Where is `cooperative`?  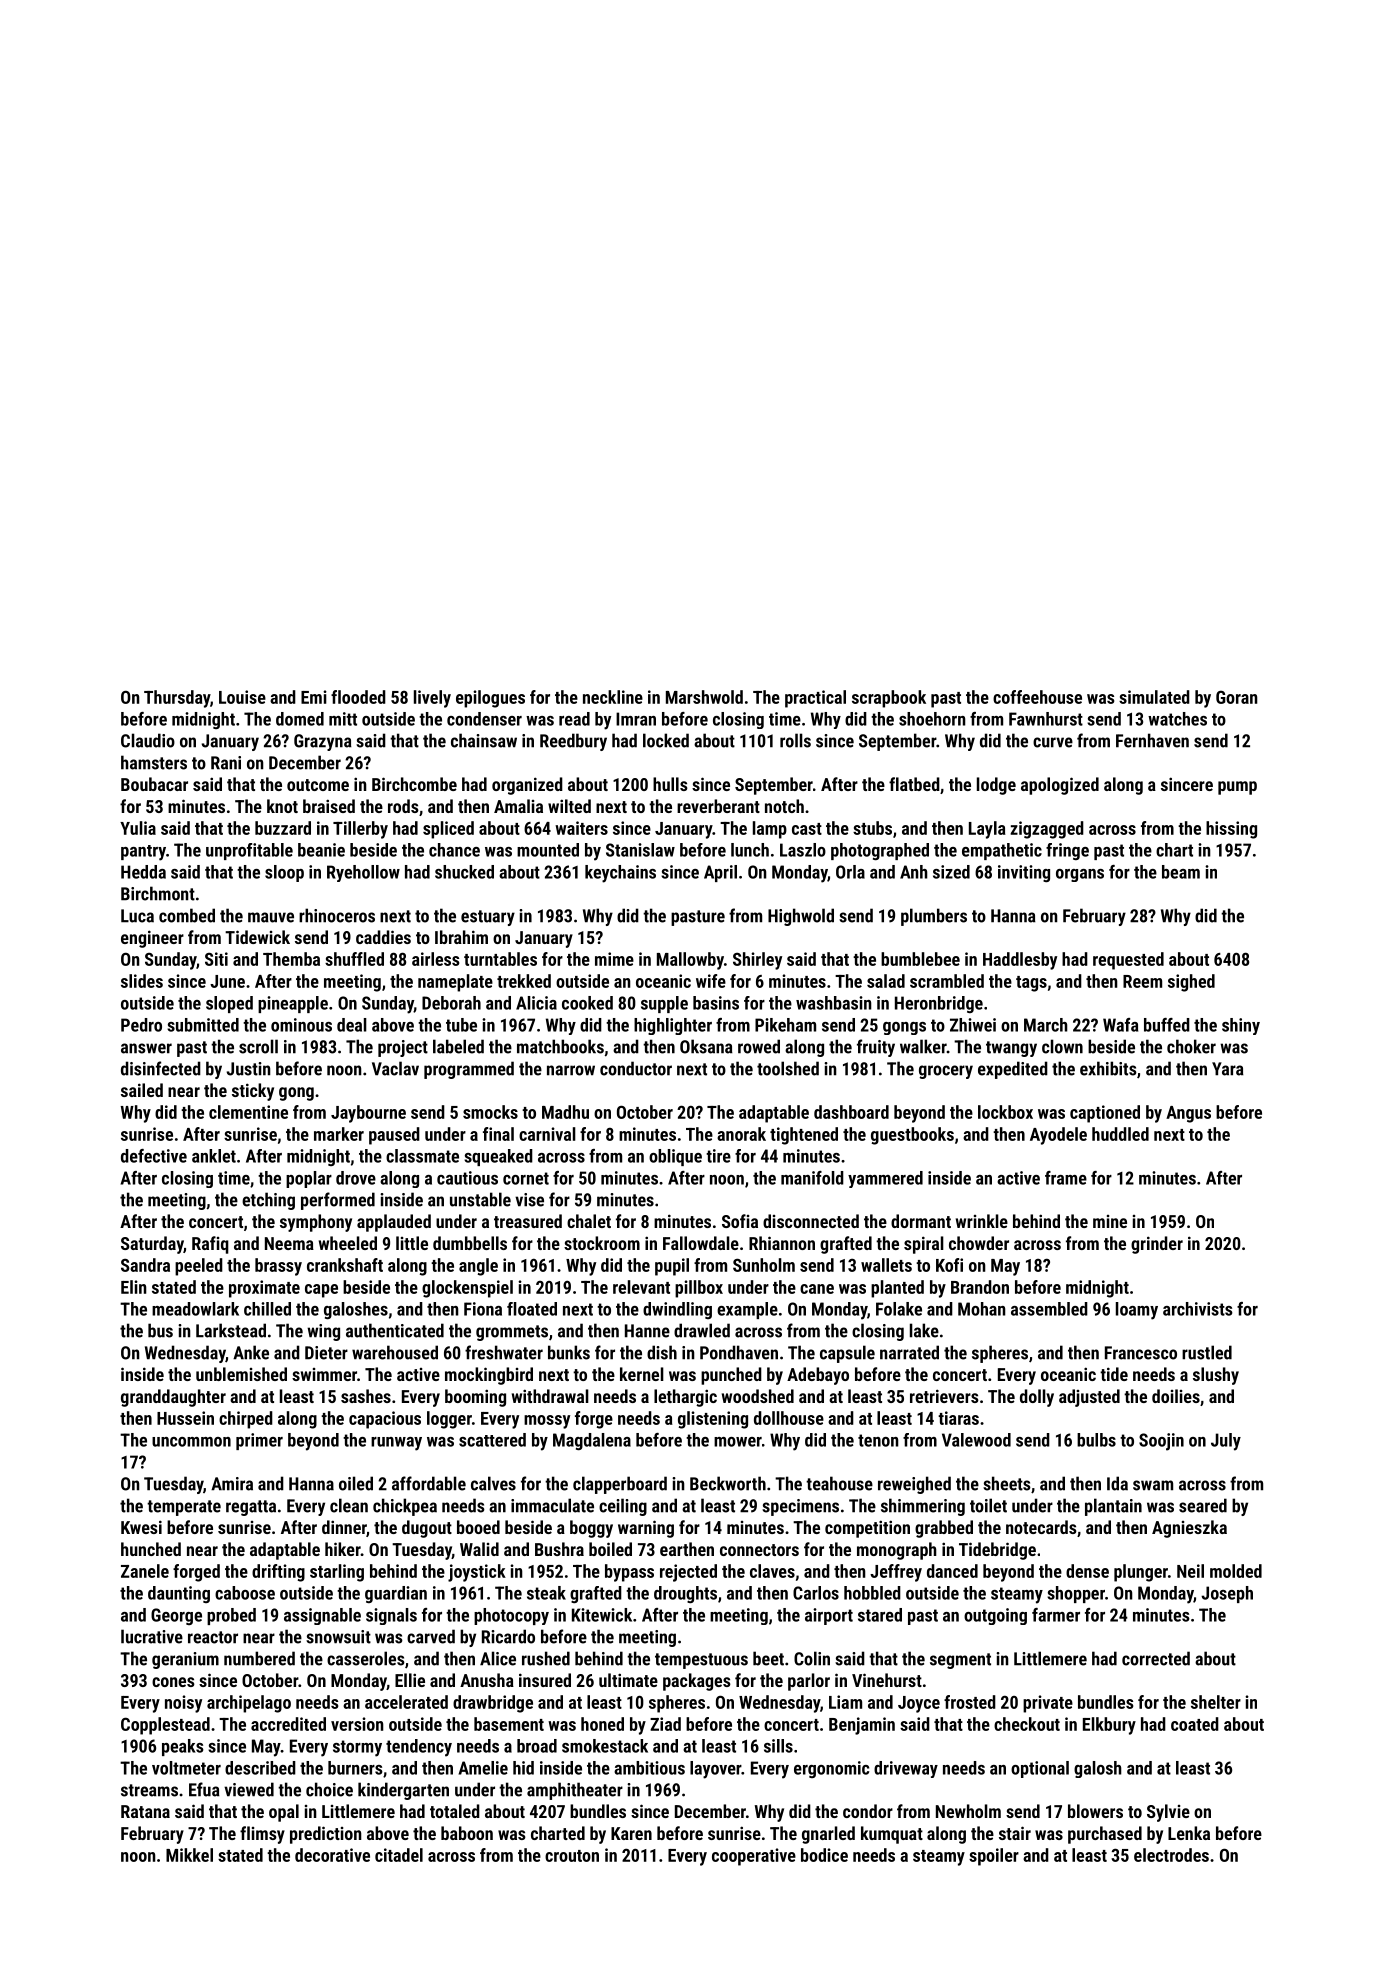 cooperative is located at coordinates (754, 1857).
